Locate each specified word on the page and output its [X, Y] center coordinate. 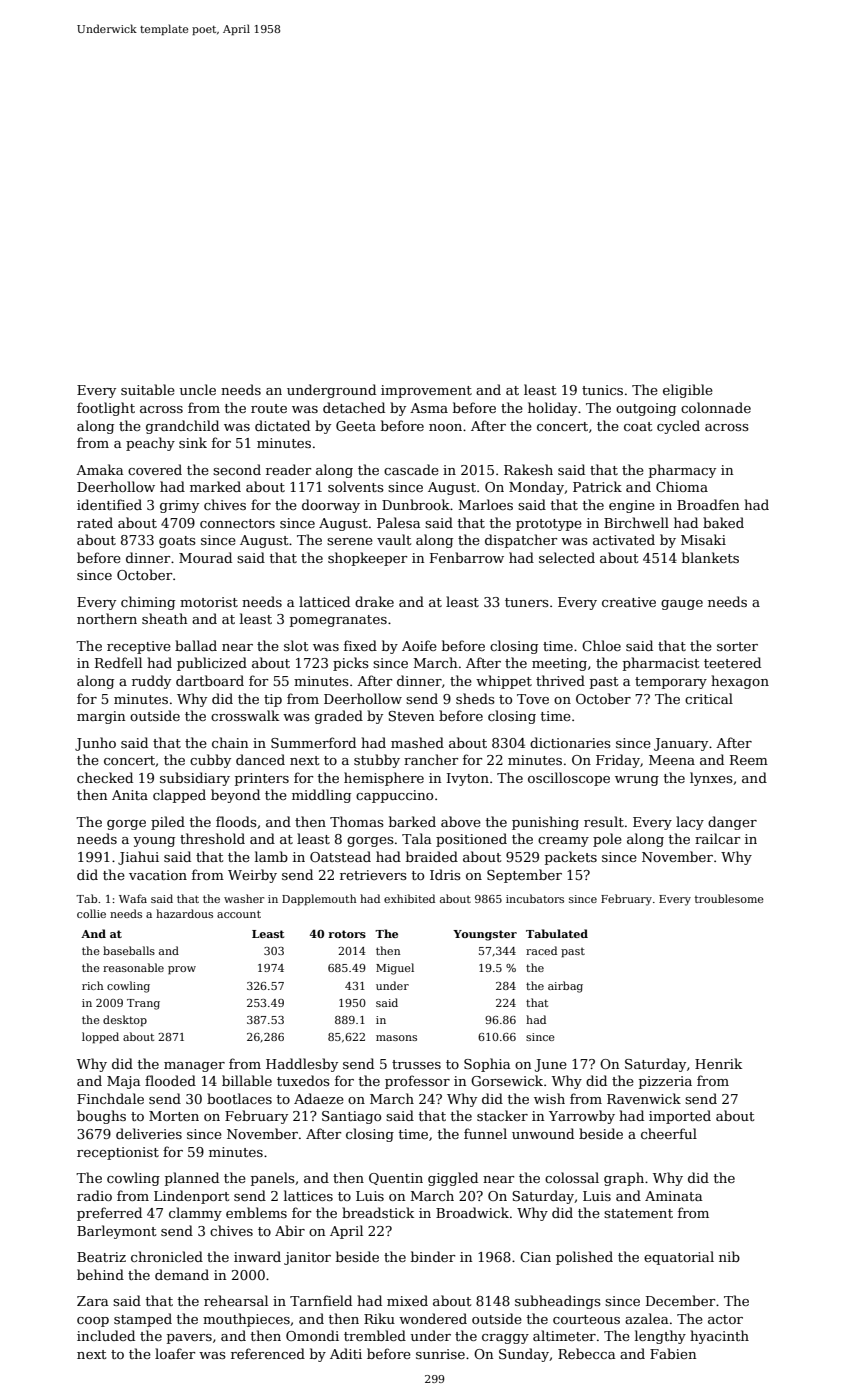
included [106, 1335]
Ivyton [468, 779]
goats [177, 542]
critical [709, 698]
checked [105, 777]
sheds [475, 698]
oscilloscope [569, 779]
